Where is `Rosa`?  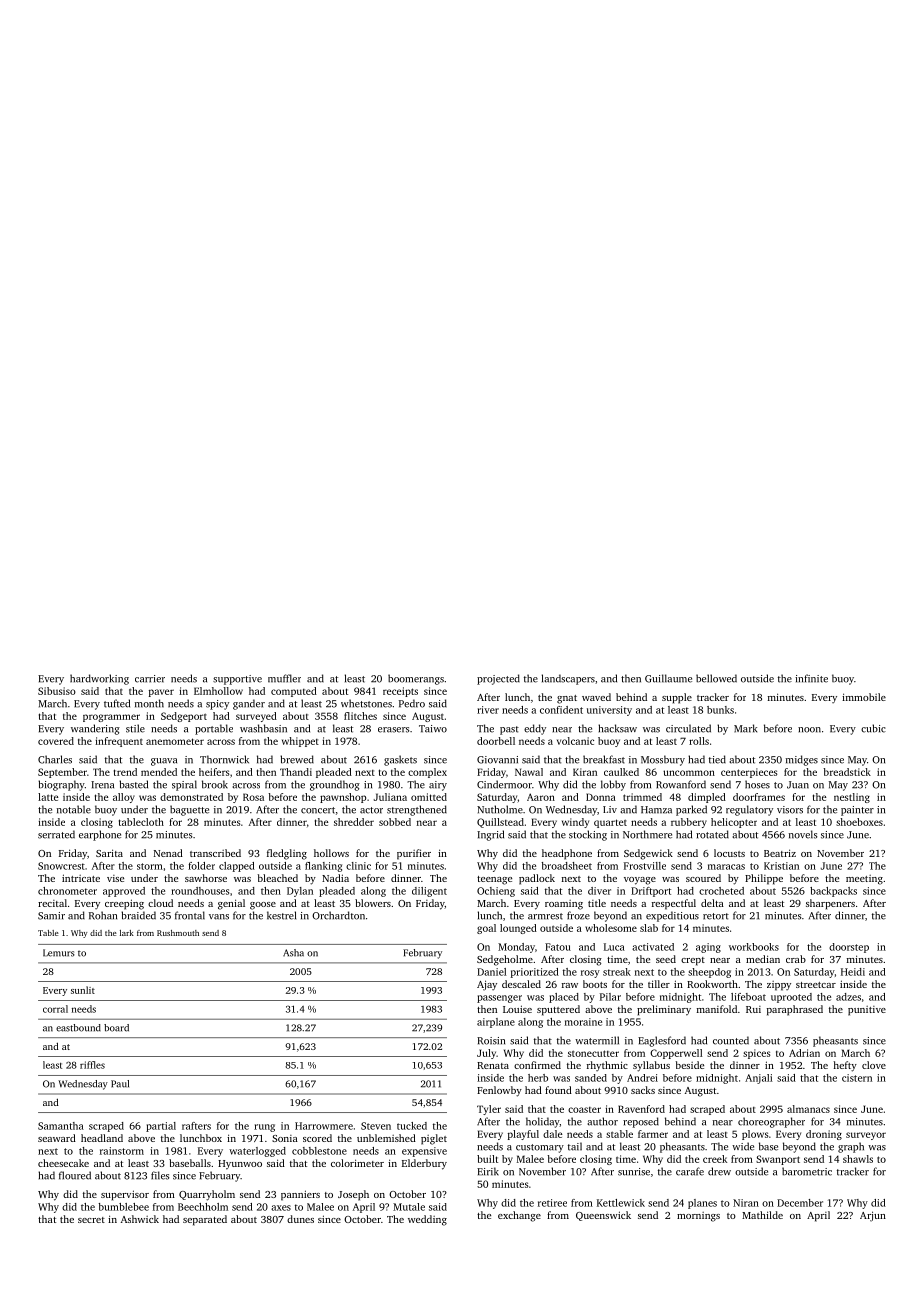 Rosa is located at coordinates (253, 797).
